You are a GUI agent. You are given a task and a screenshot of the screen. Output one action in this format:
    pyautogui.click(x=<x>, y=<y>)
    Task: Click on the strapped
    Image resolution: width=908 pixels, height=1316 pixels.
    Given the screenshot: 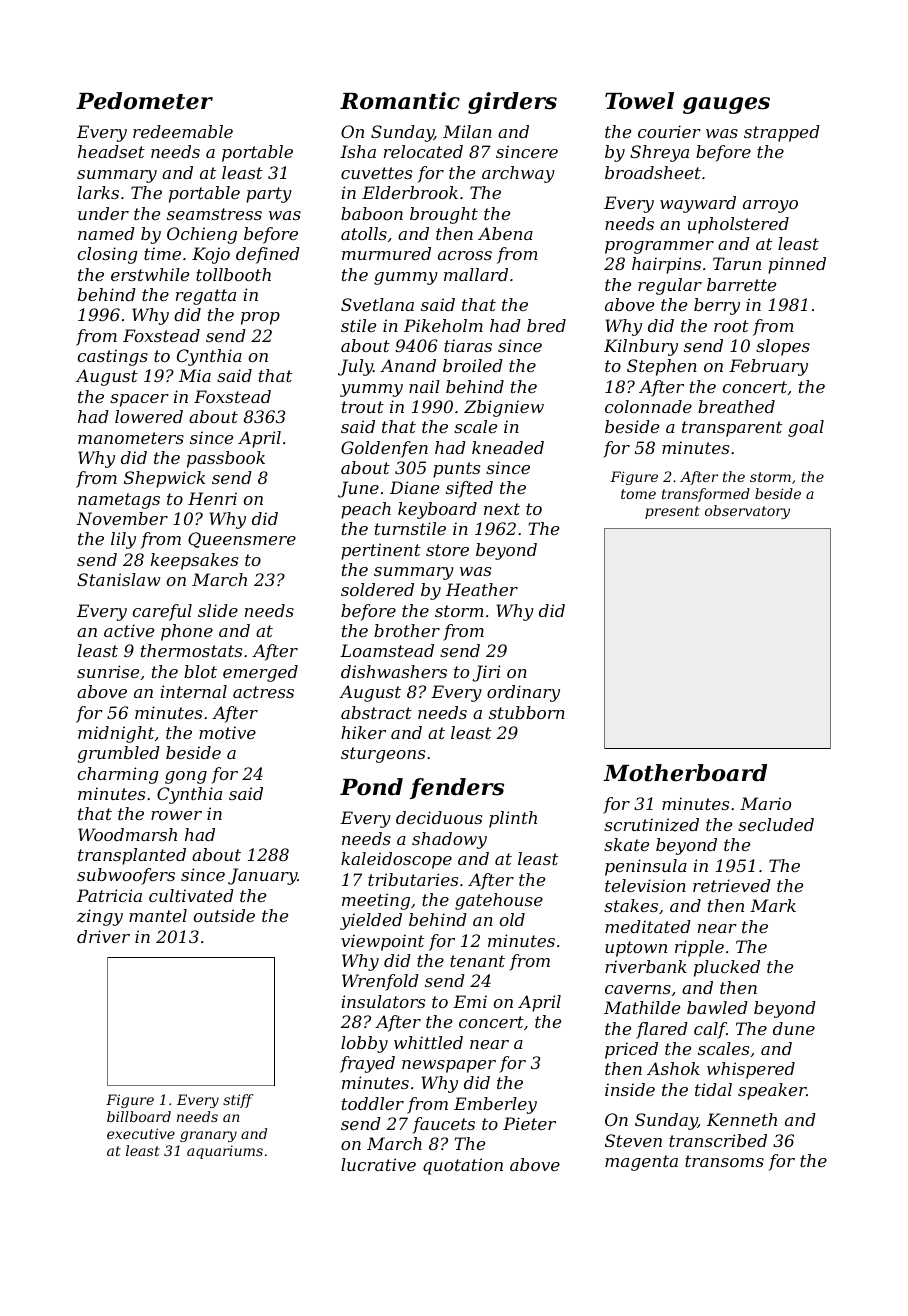 What is the action you would take?
    pyautogui.click(x=782, y=133)
